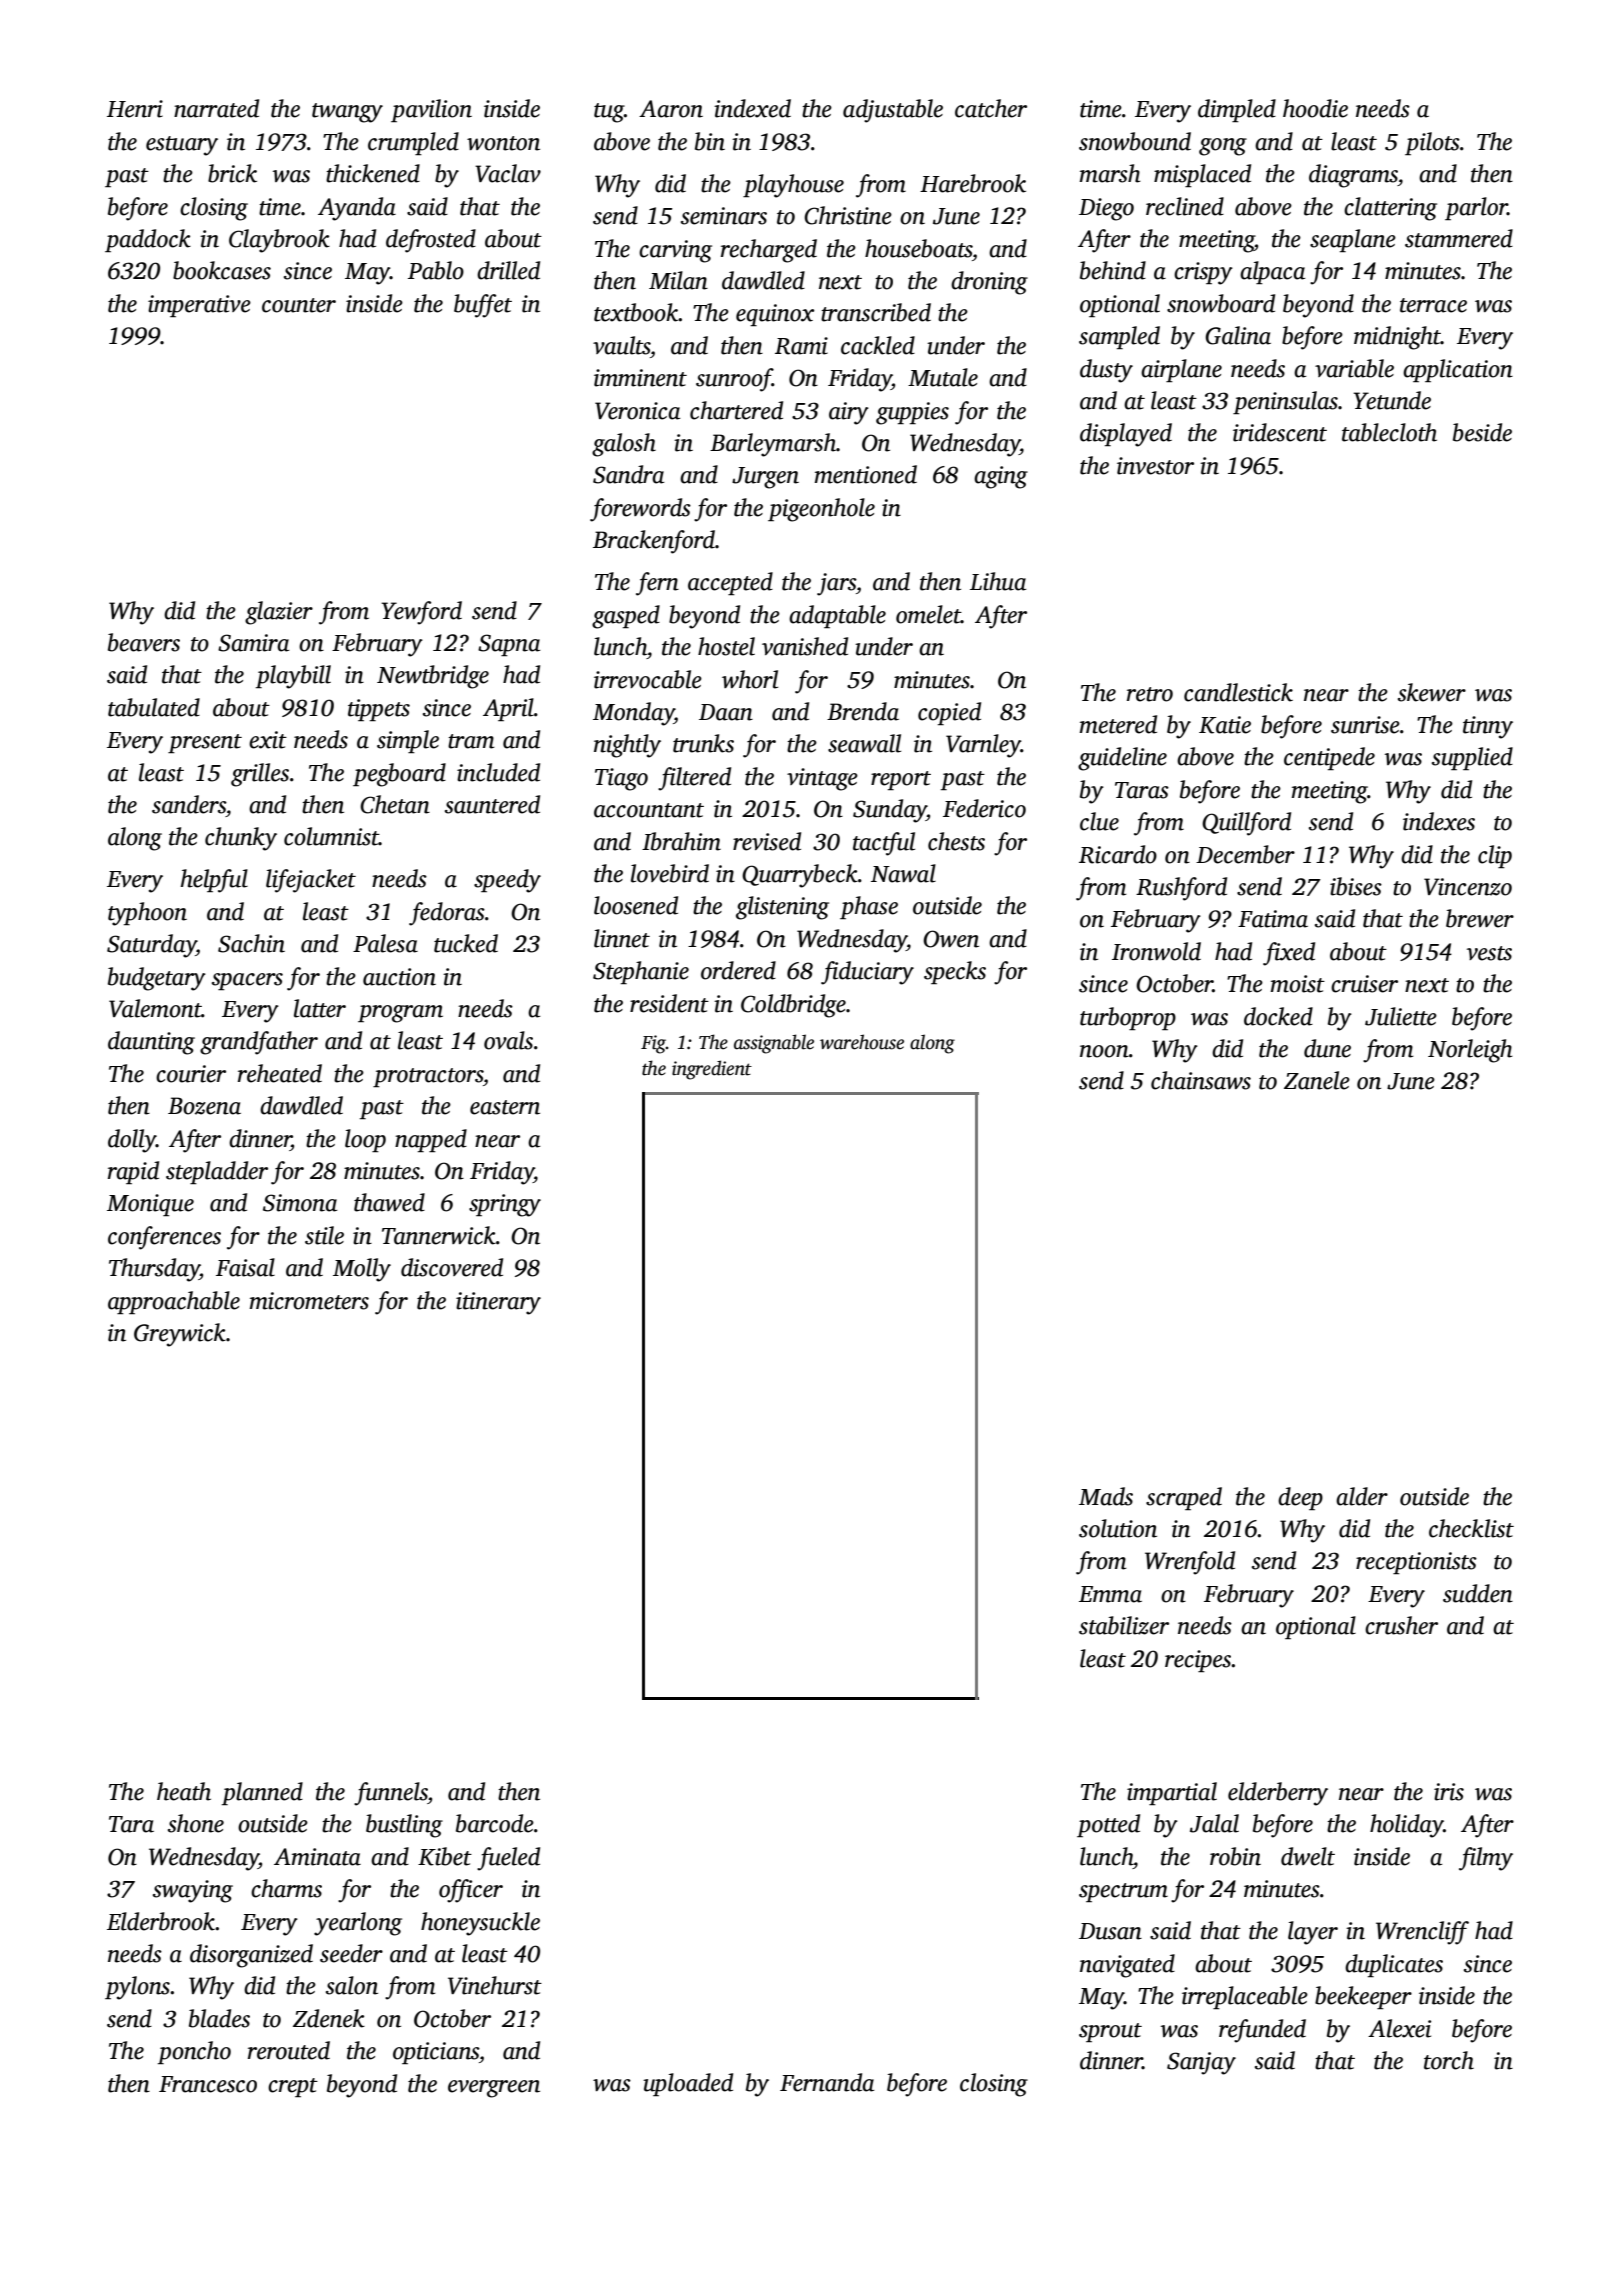  Describe the element at coordinates (1482, 432) in the screenshot. I see `beside` at that location.
